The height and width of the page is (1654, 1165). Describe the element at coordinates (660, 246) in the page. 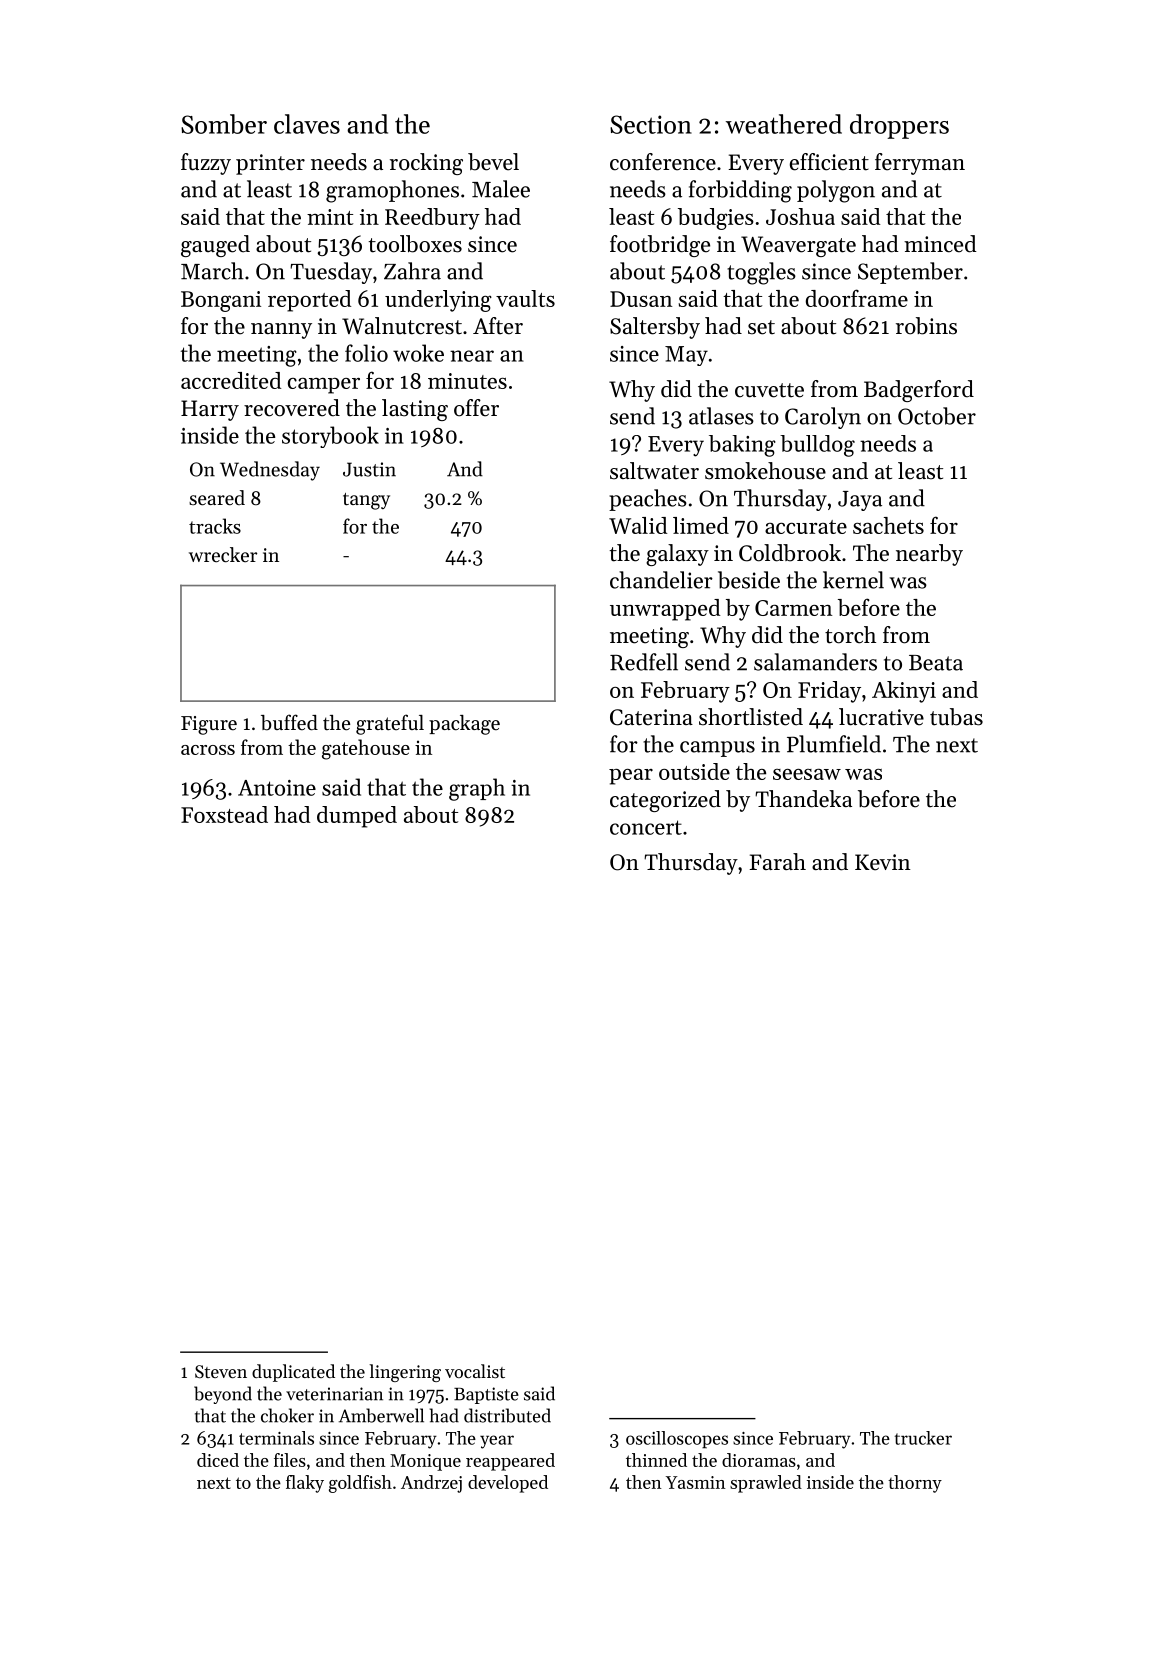

I see `footbridge` at that location.
